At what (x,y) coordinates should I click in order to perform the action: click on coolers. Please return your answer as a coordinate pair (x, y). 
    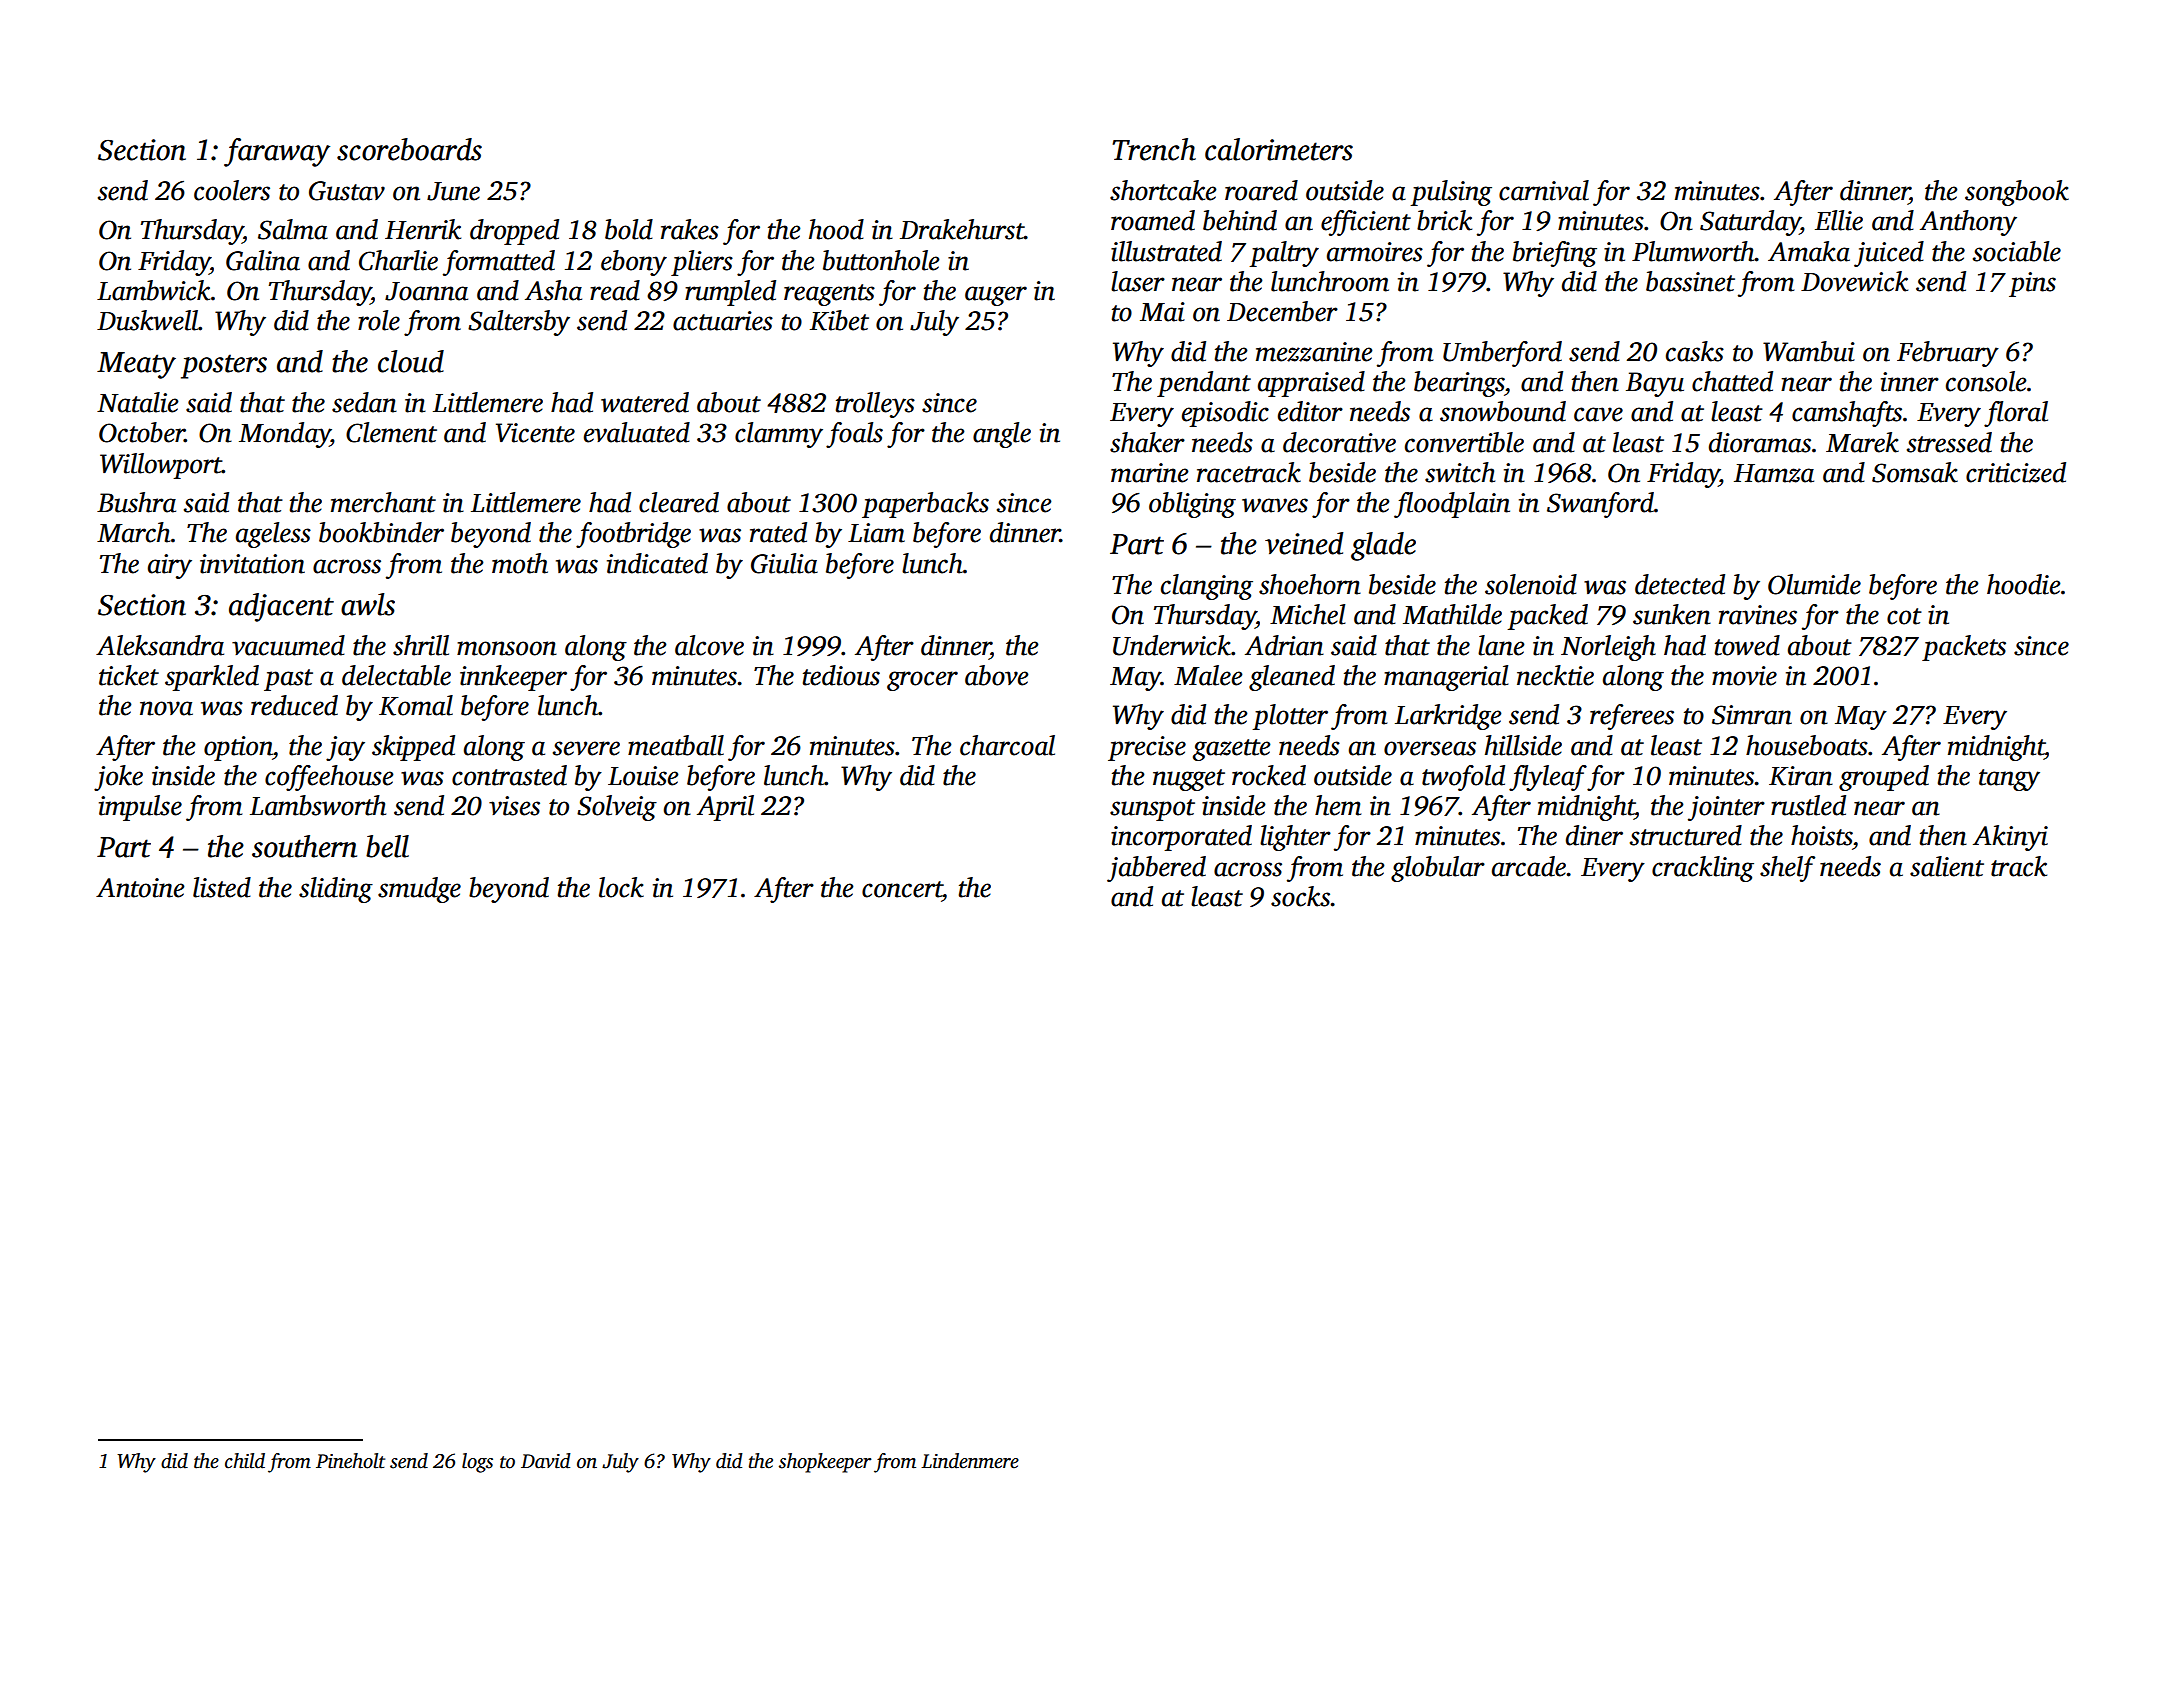
    Looking at the image, I should click on (232, 190).
